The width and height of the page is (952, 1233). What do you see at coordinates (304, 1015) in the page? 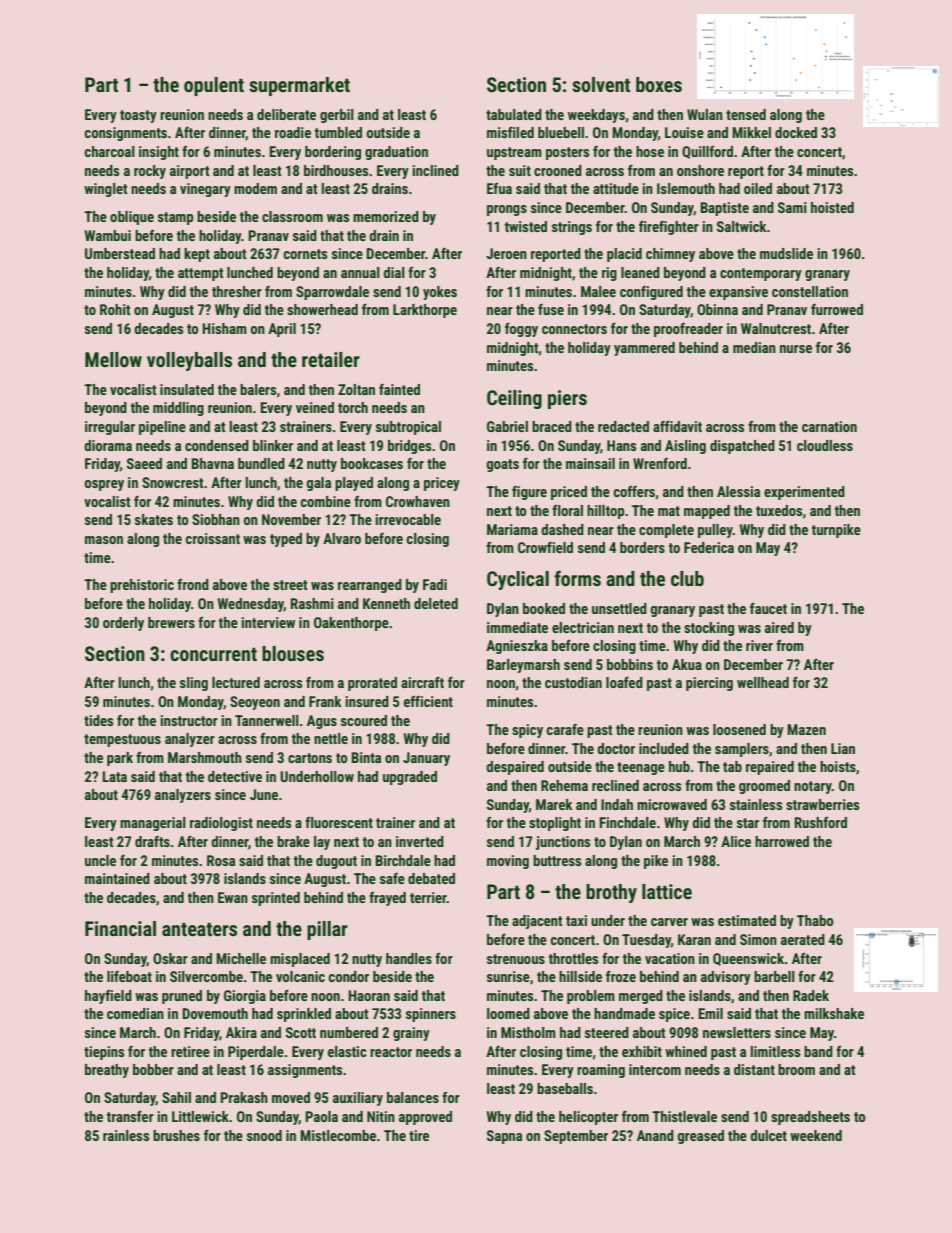
I see `sprinkled` at bounding box center [304, 1015].
